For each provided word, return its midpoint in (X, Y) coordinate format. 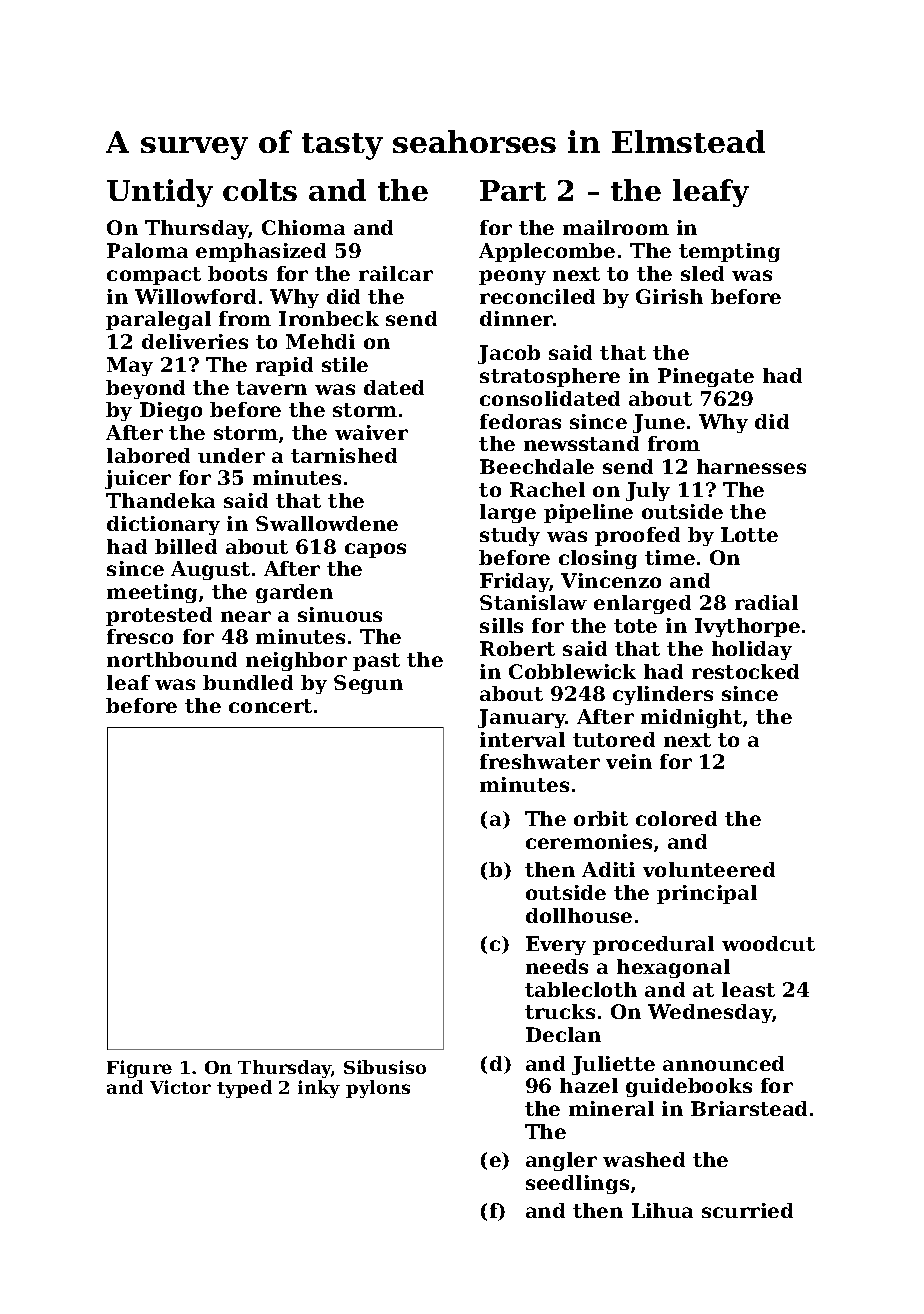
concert (270, 706)
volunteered (709, 869)
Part (513, 190)
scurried (747, 1210)
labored (148, 455)
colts (260, 190)
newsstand (581, 443)
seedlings (577, 1184)
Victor (180, 1087)
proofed (637, 536)
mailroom (616, 227)
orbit (601, 818)
